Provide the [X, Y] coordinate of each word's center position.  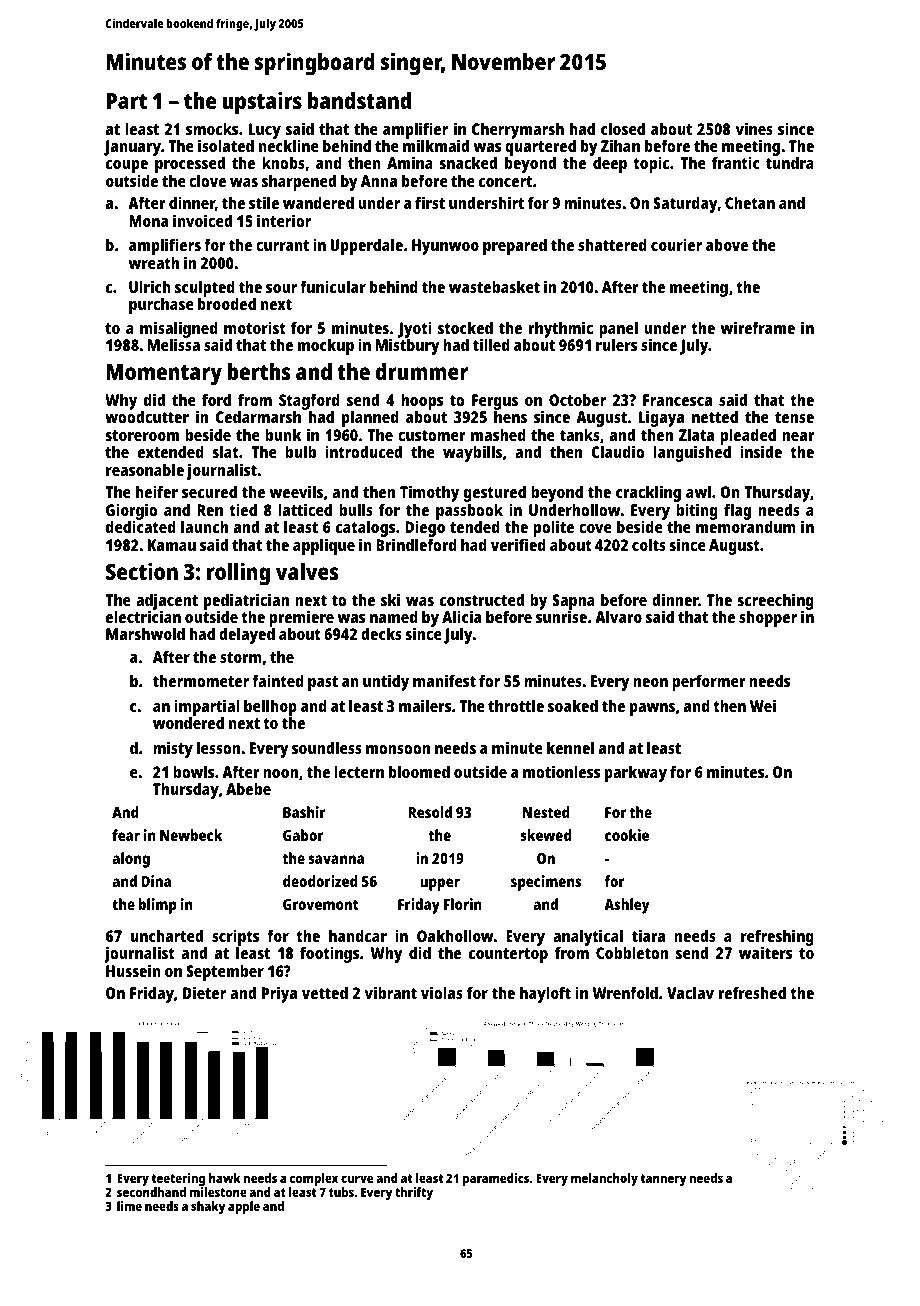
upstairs [262, 103]
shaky [208, 1207]
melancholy [604, 1179]
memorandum [746, 527]
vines [754, 128]
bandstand [359, 100]
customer [432, 435]
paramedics [496, 1179]
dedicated [141, 527]
